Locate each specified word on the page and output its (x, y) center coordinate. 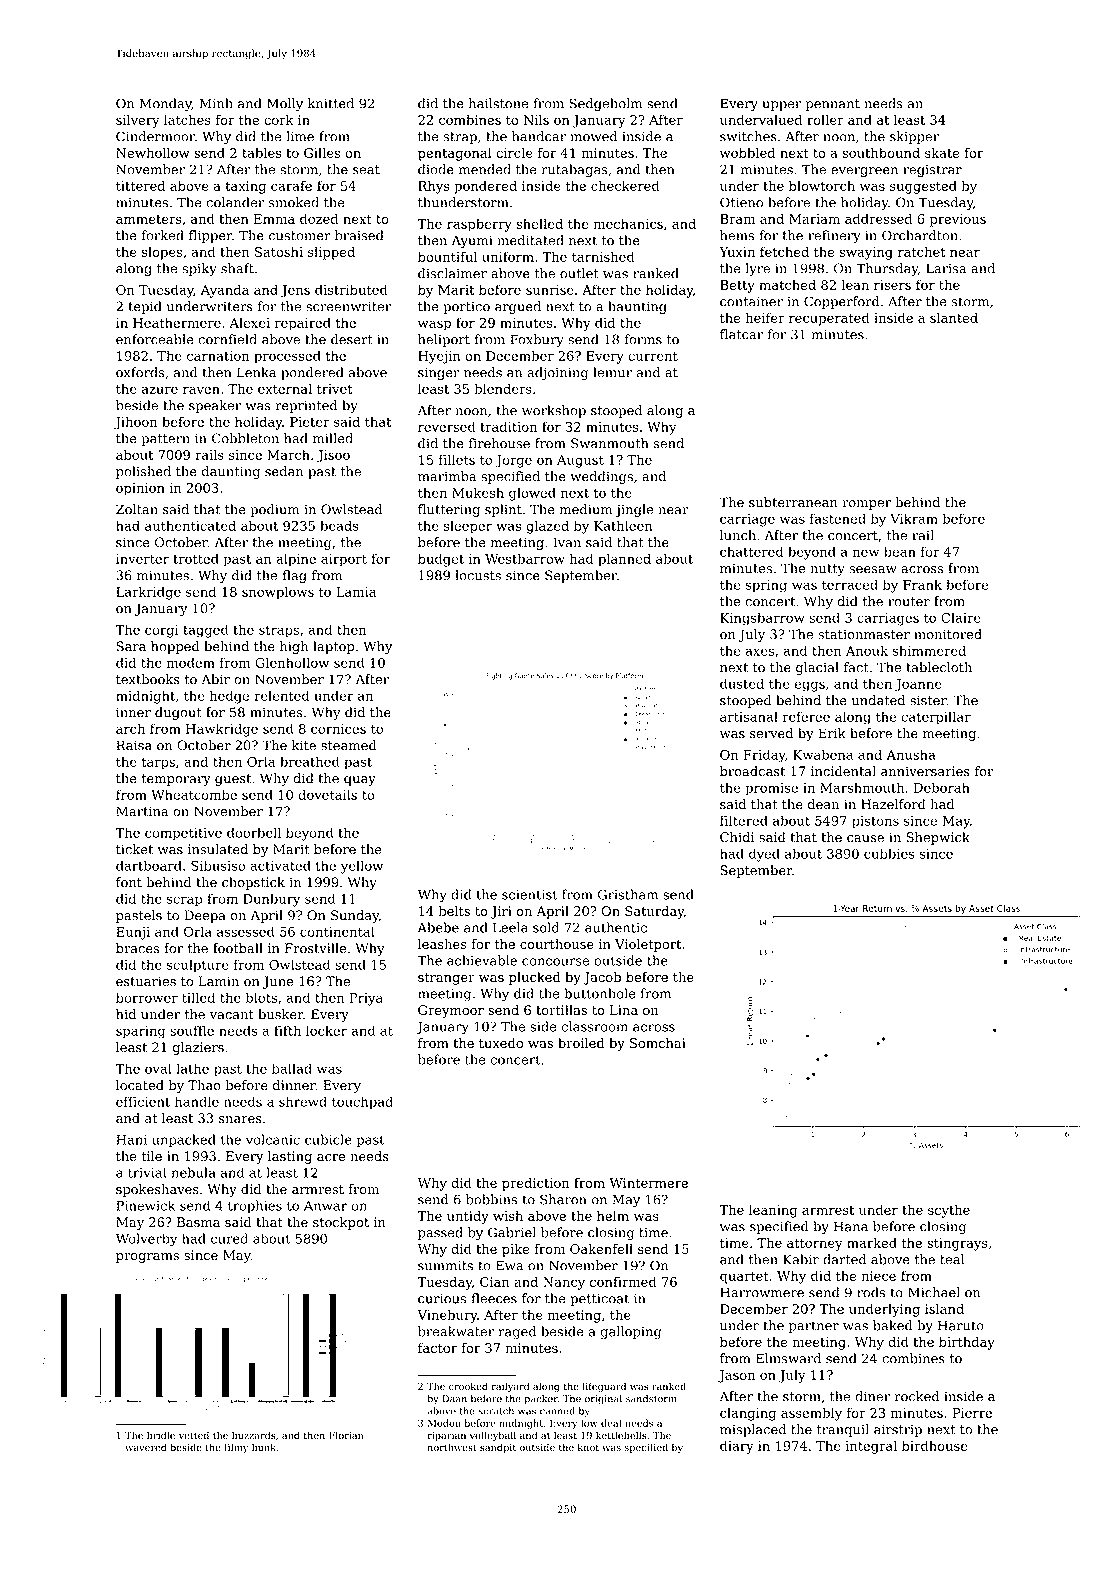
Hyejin (439, 357)
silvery (138, 121)
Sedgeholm (605, 105)
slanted (954, 317)
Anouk (867, 650)
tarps (158, 764)
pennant (833, 105)
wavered (146, 1447)
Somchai (658, 1043)
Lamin (219, 981)
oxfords (140, 372)
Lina (624, 1010)
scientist (530, 895)
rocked (917, 1396)
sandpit (498, 1448)
